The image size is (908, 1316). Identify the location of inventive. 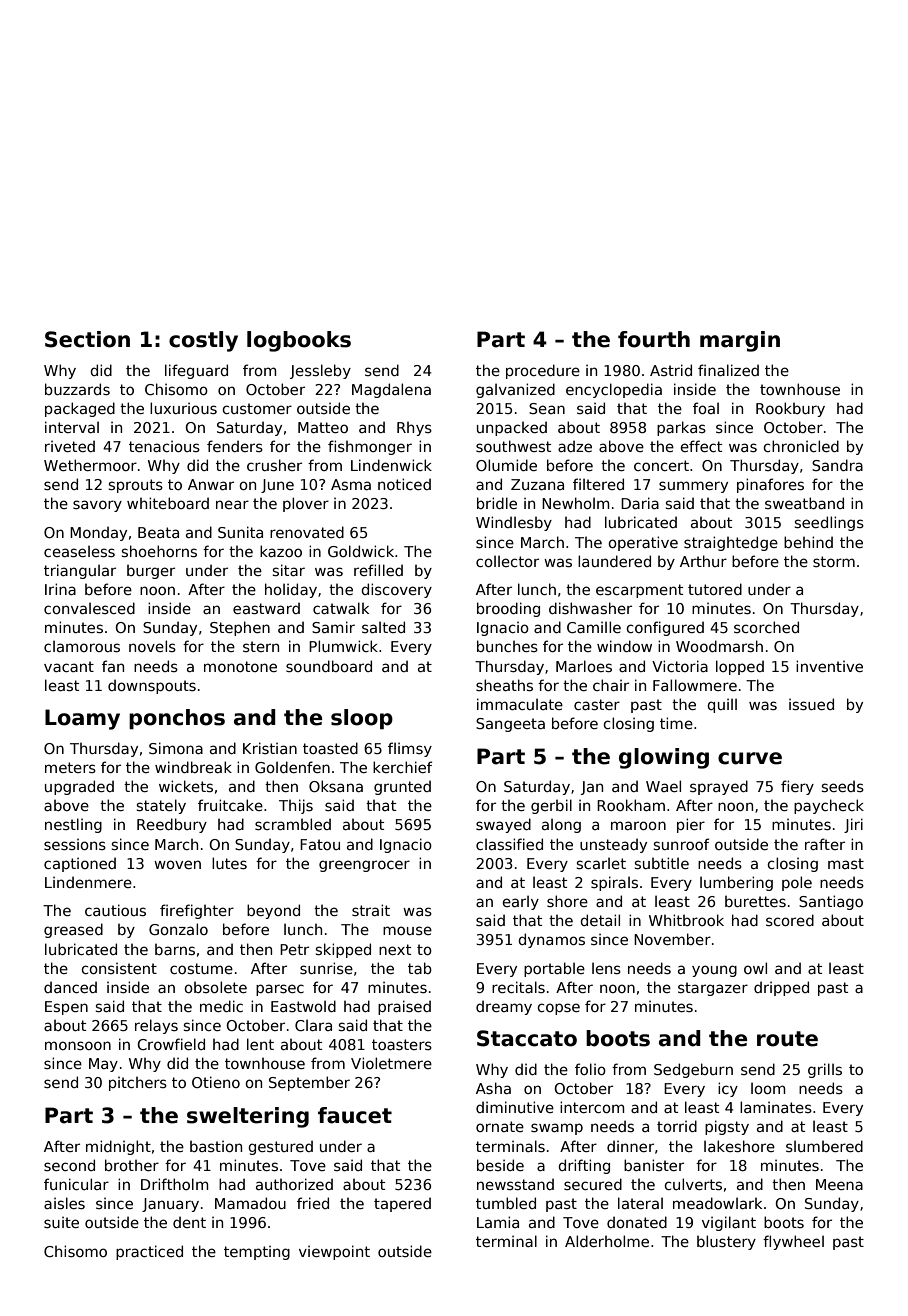
(829, 666).
